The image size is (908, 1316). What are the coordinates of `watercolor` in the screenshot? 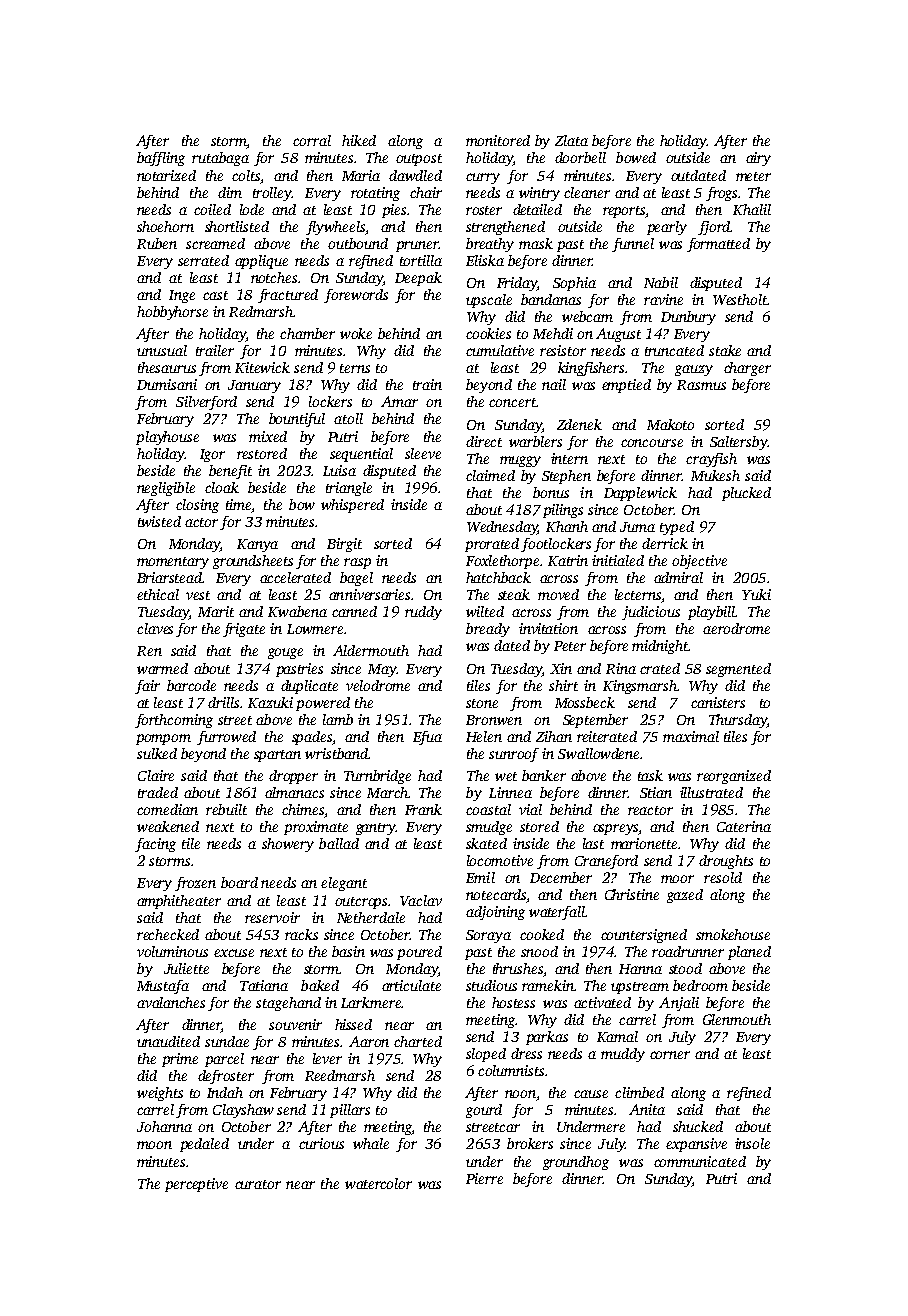 It's located at (378, 1183).
